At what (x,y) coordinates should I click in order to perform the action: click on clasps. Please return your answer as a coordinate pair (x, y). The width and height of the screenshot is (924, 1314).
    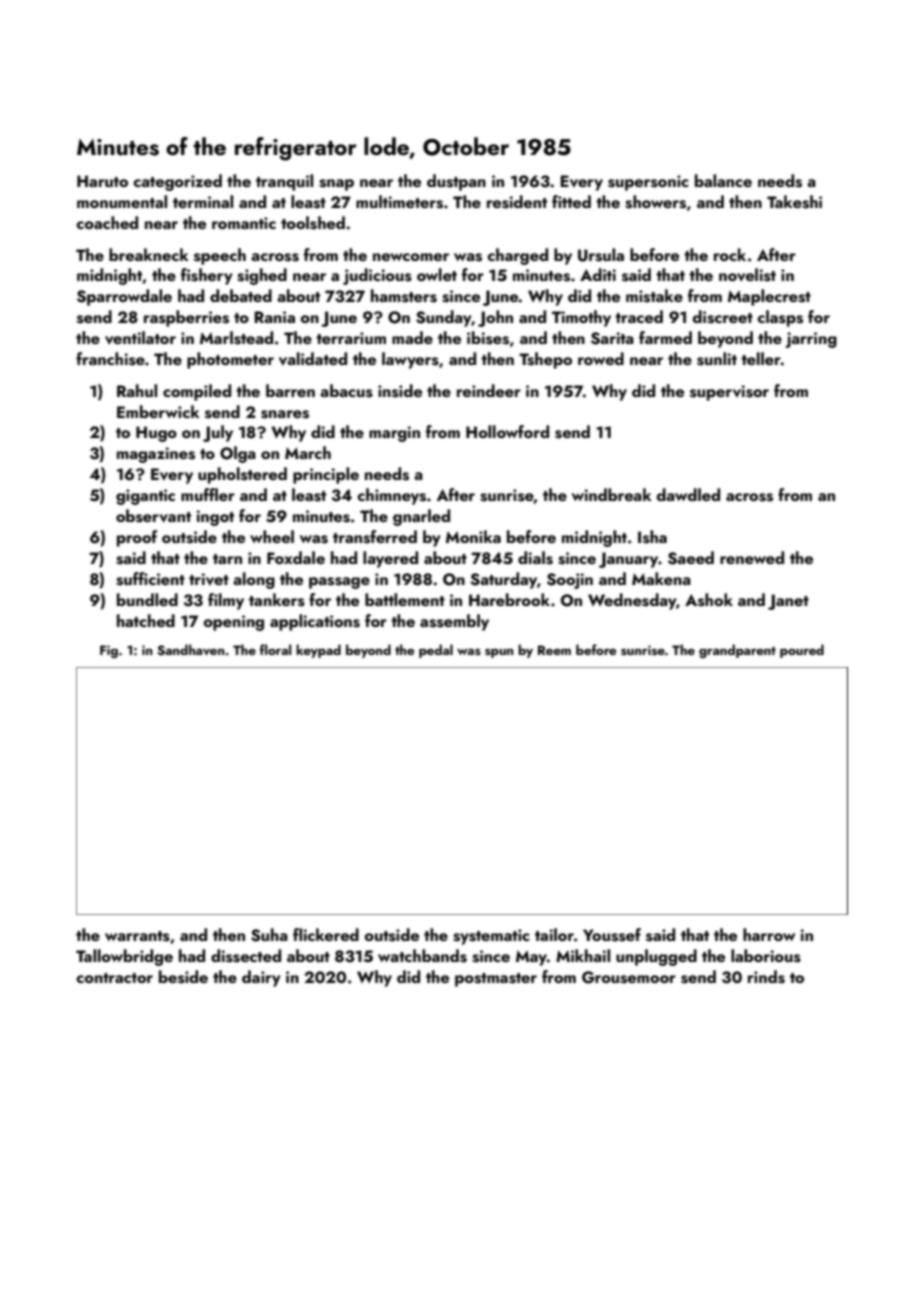
    Looking at the image, I should click on (780, 318).
